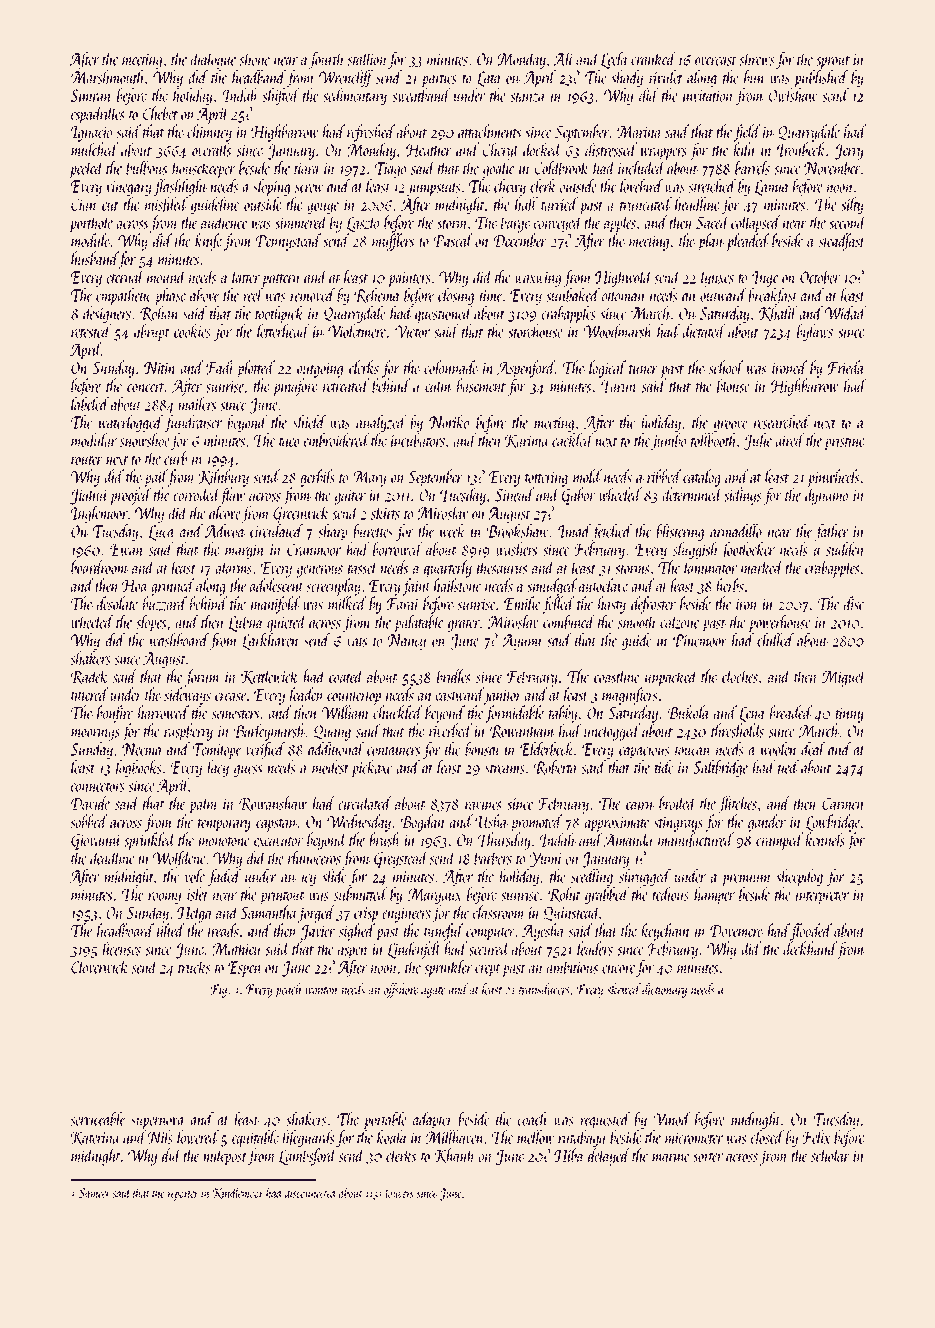  Describe the element at coordinates (87, 460) in the screenshot. I see `router` at that location.
